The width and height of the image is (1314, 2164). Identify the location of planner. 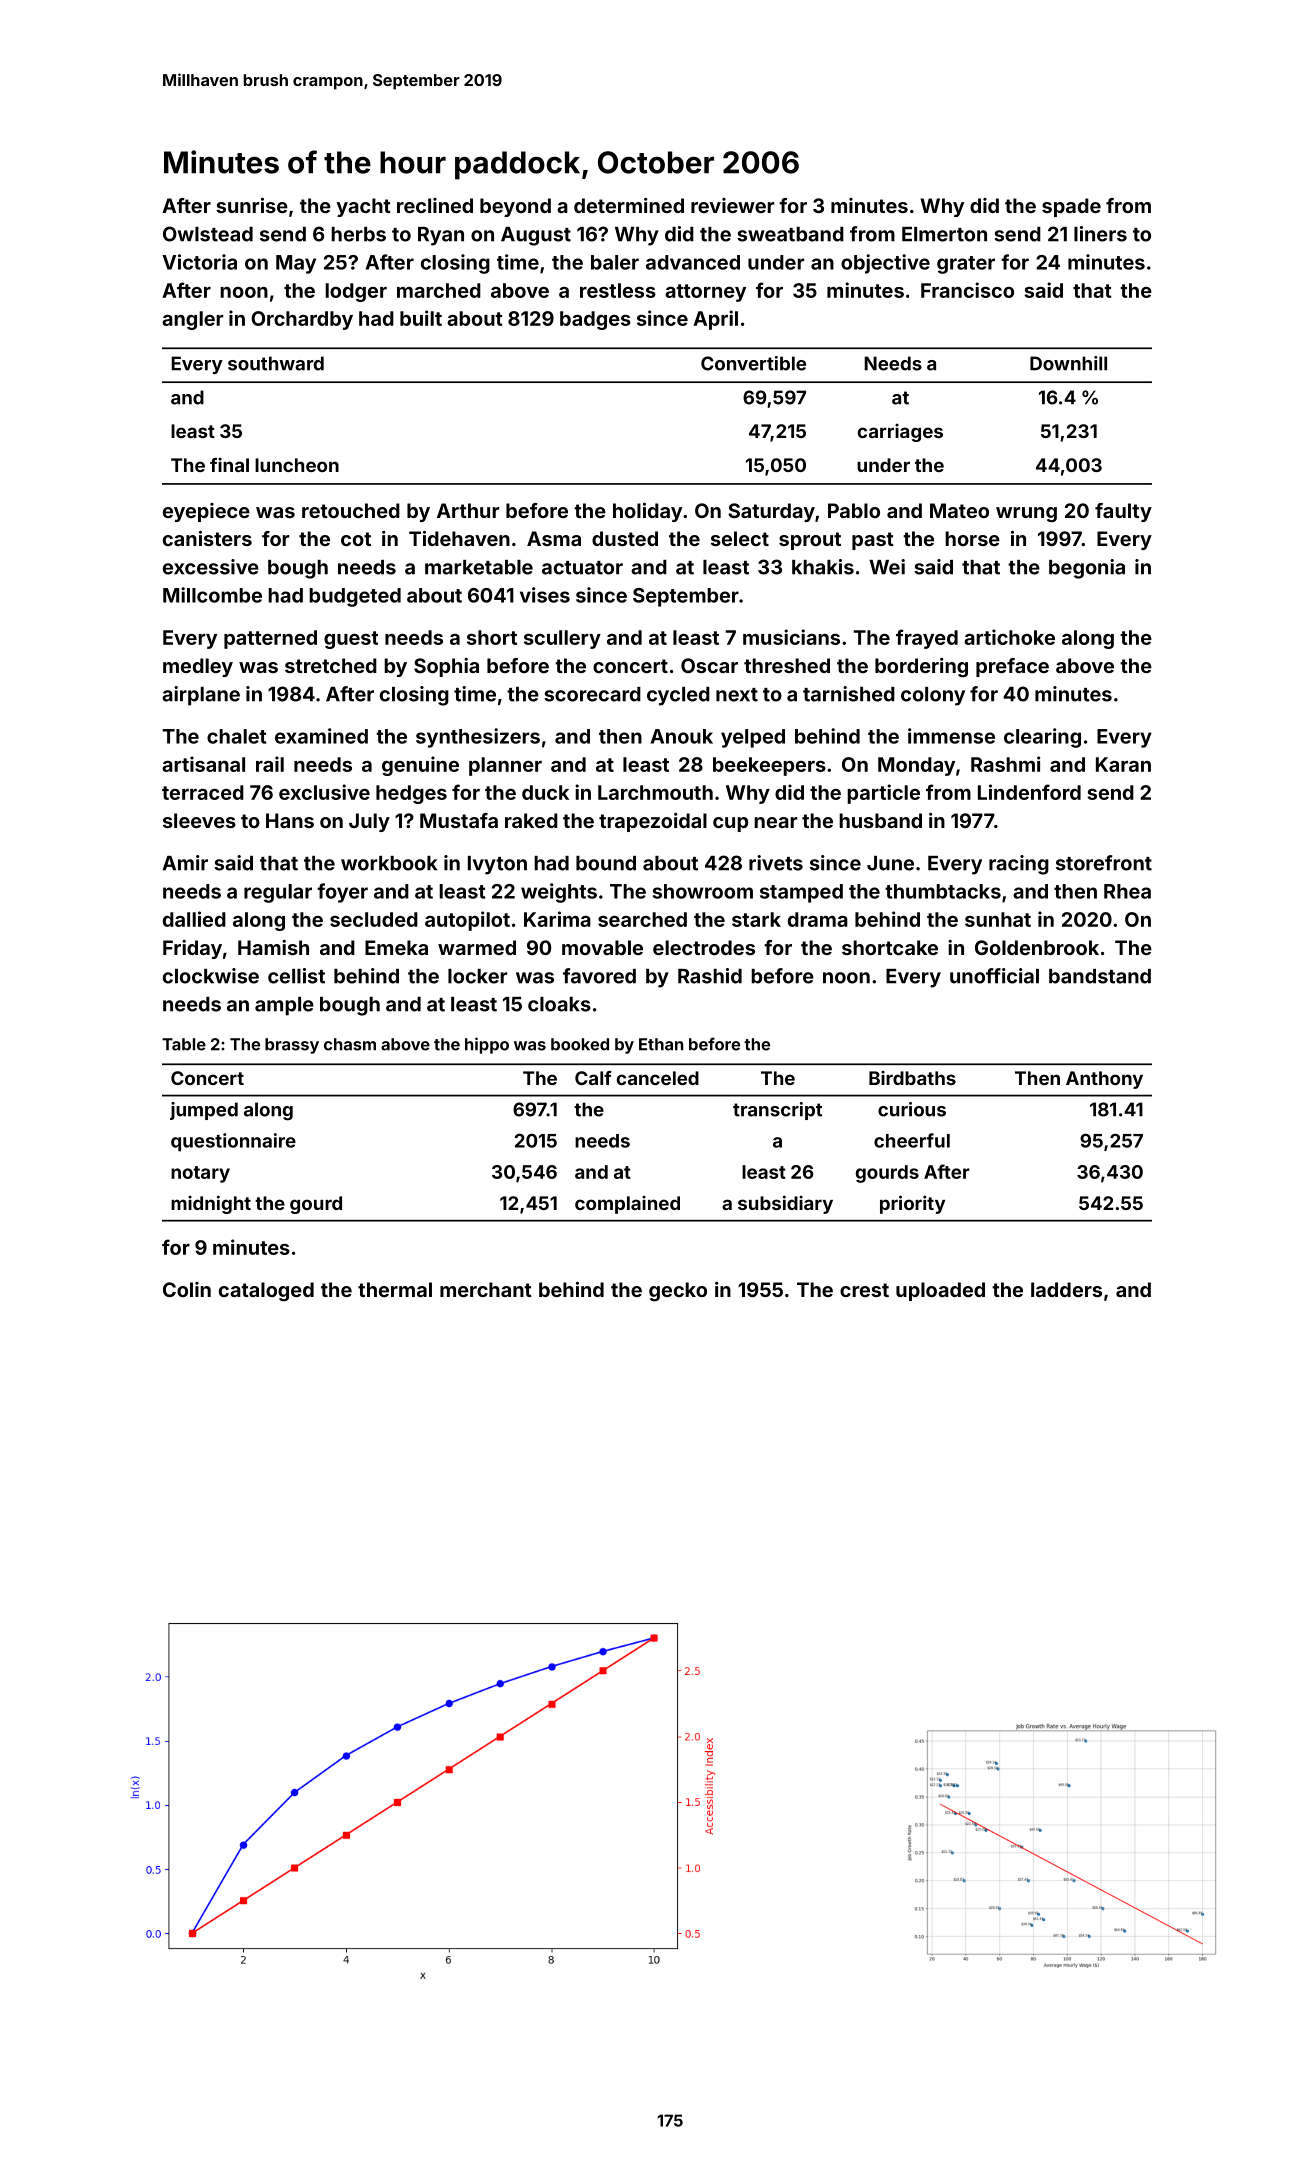
(505, 766).
